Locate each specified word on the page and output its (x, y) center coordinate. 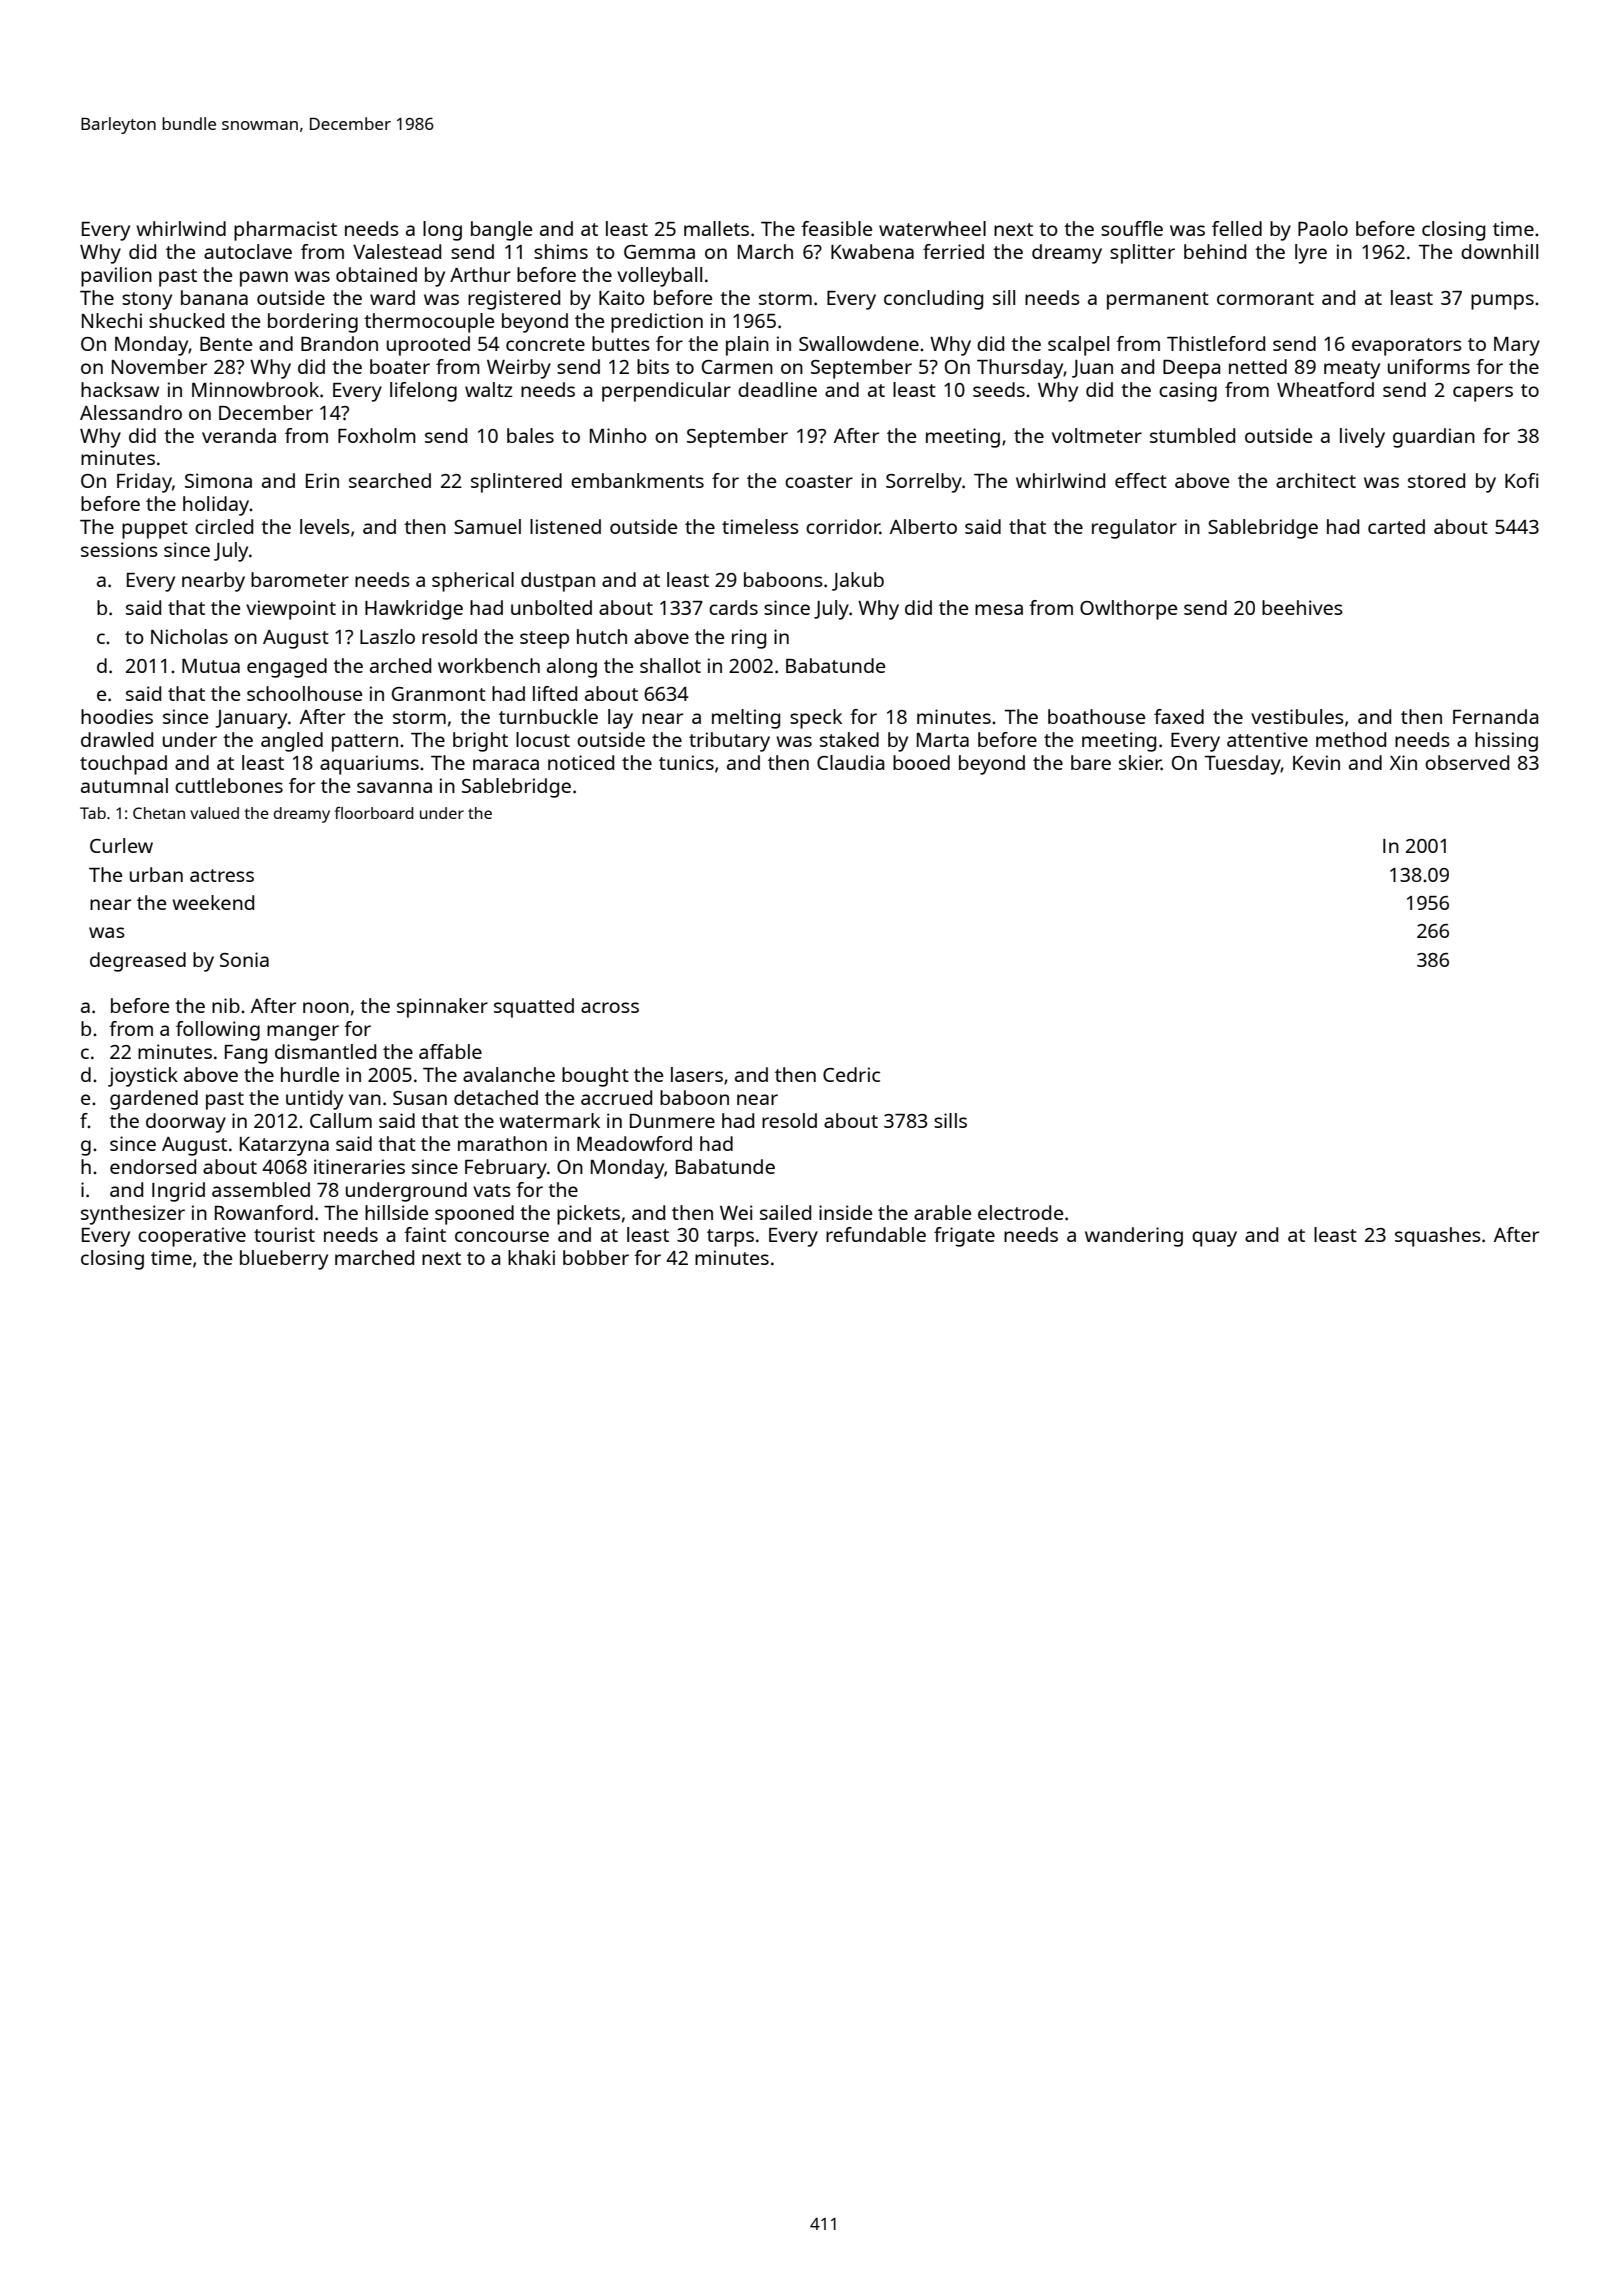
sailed (785, 1212)
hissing (1506, 742)
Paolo (1323, 228)
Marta (943, 740)
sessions (119, 549)
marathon (502, 1143)
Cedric (851, 1074)
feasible (836, 228)
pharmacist (285, 231)
